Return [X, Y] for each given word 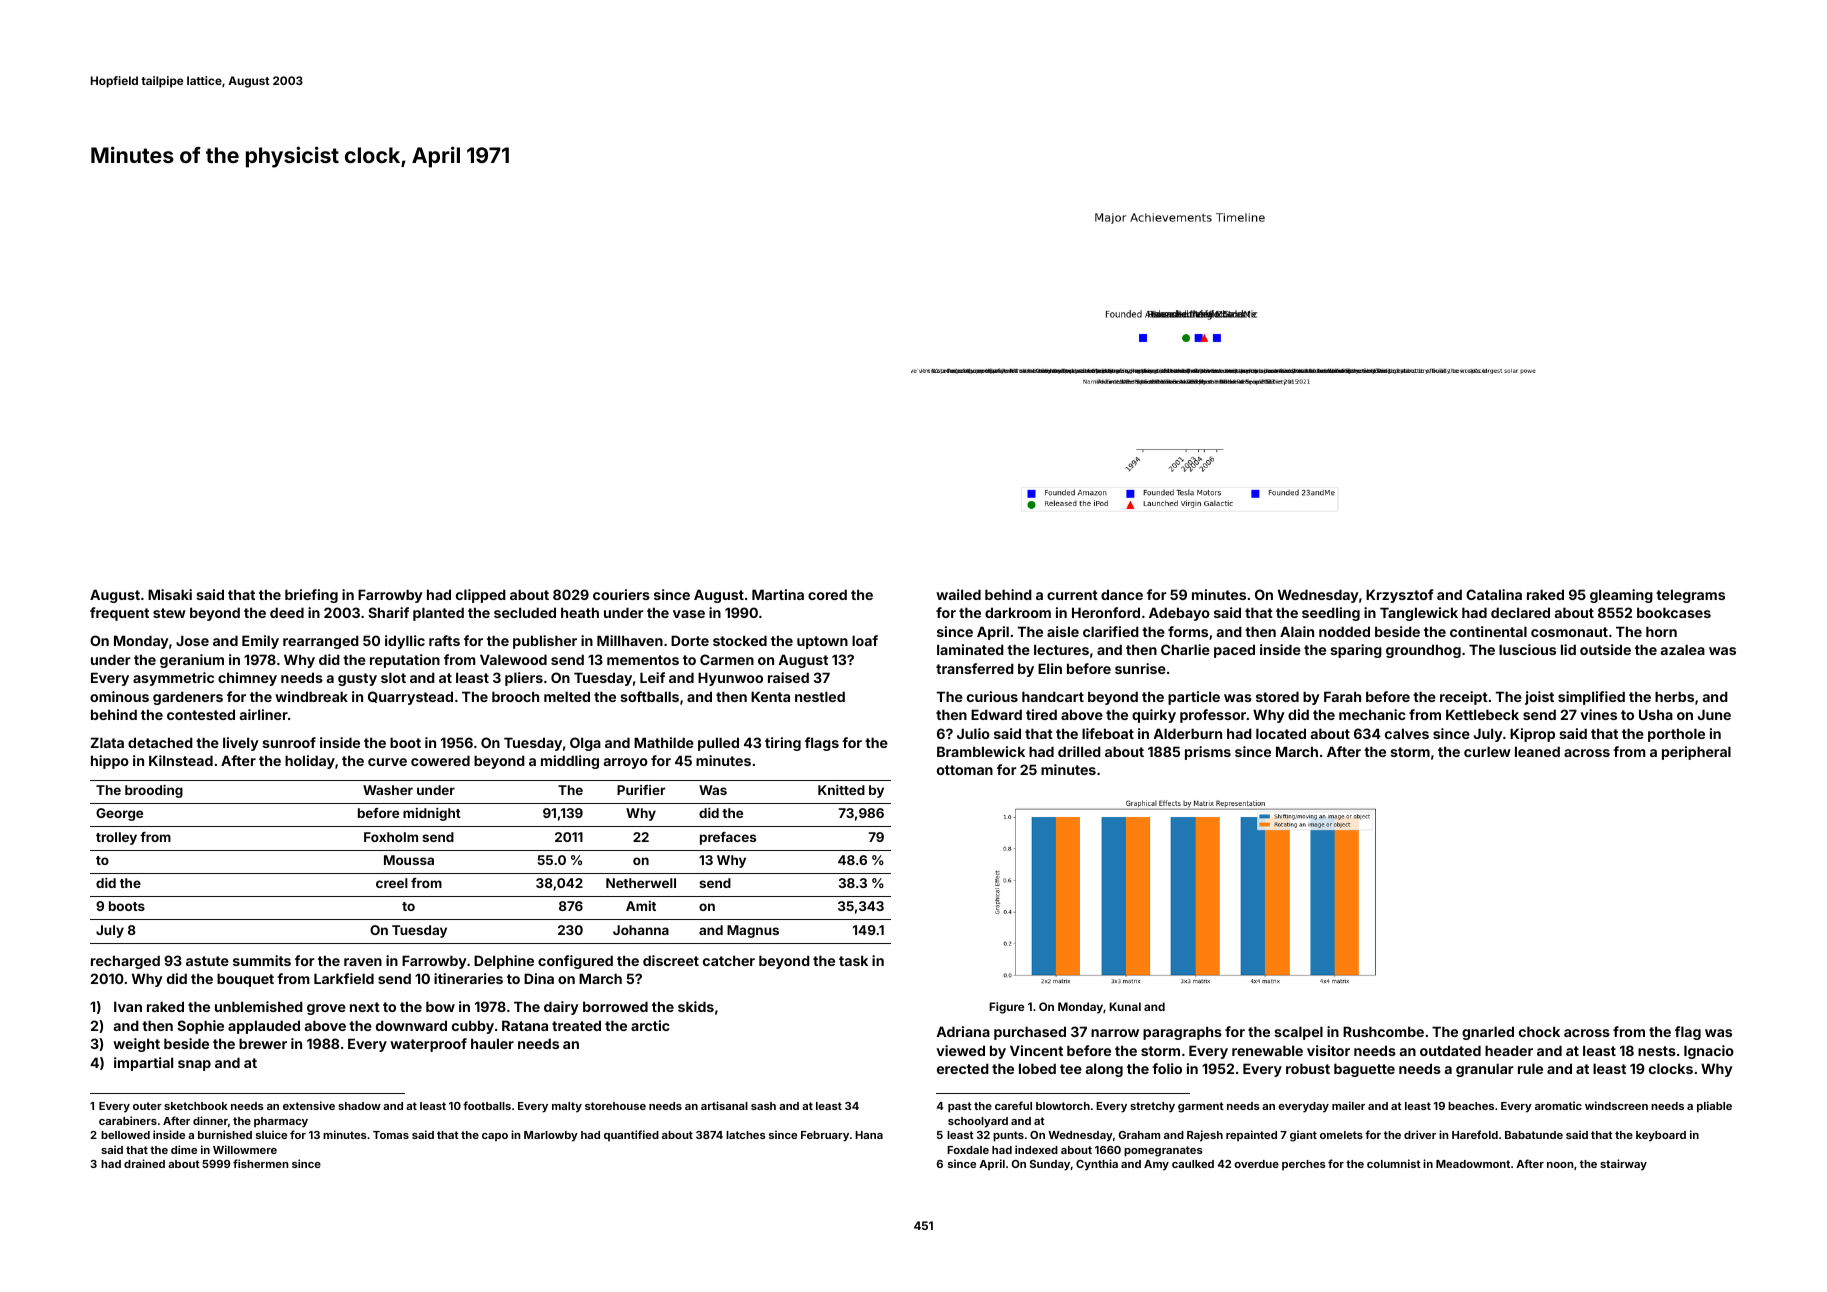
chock [1539, 1031]
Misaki [170, 594]
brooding [154, 791]
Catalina [1494, 594]
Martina [778, 594]
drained [144, 1163]
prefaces [728, 838]
